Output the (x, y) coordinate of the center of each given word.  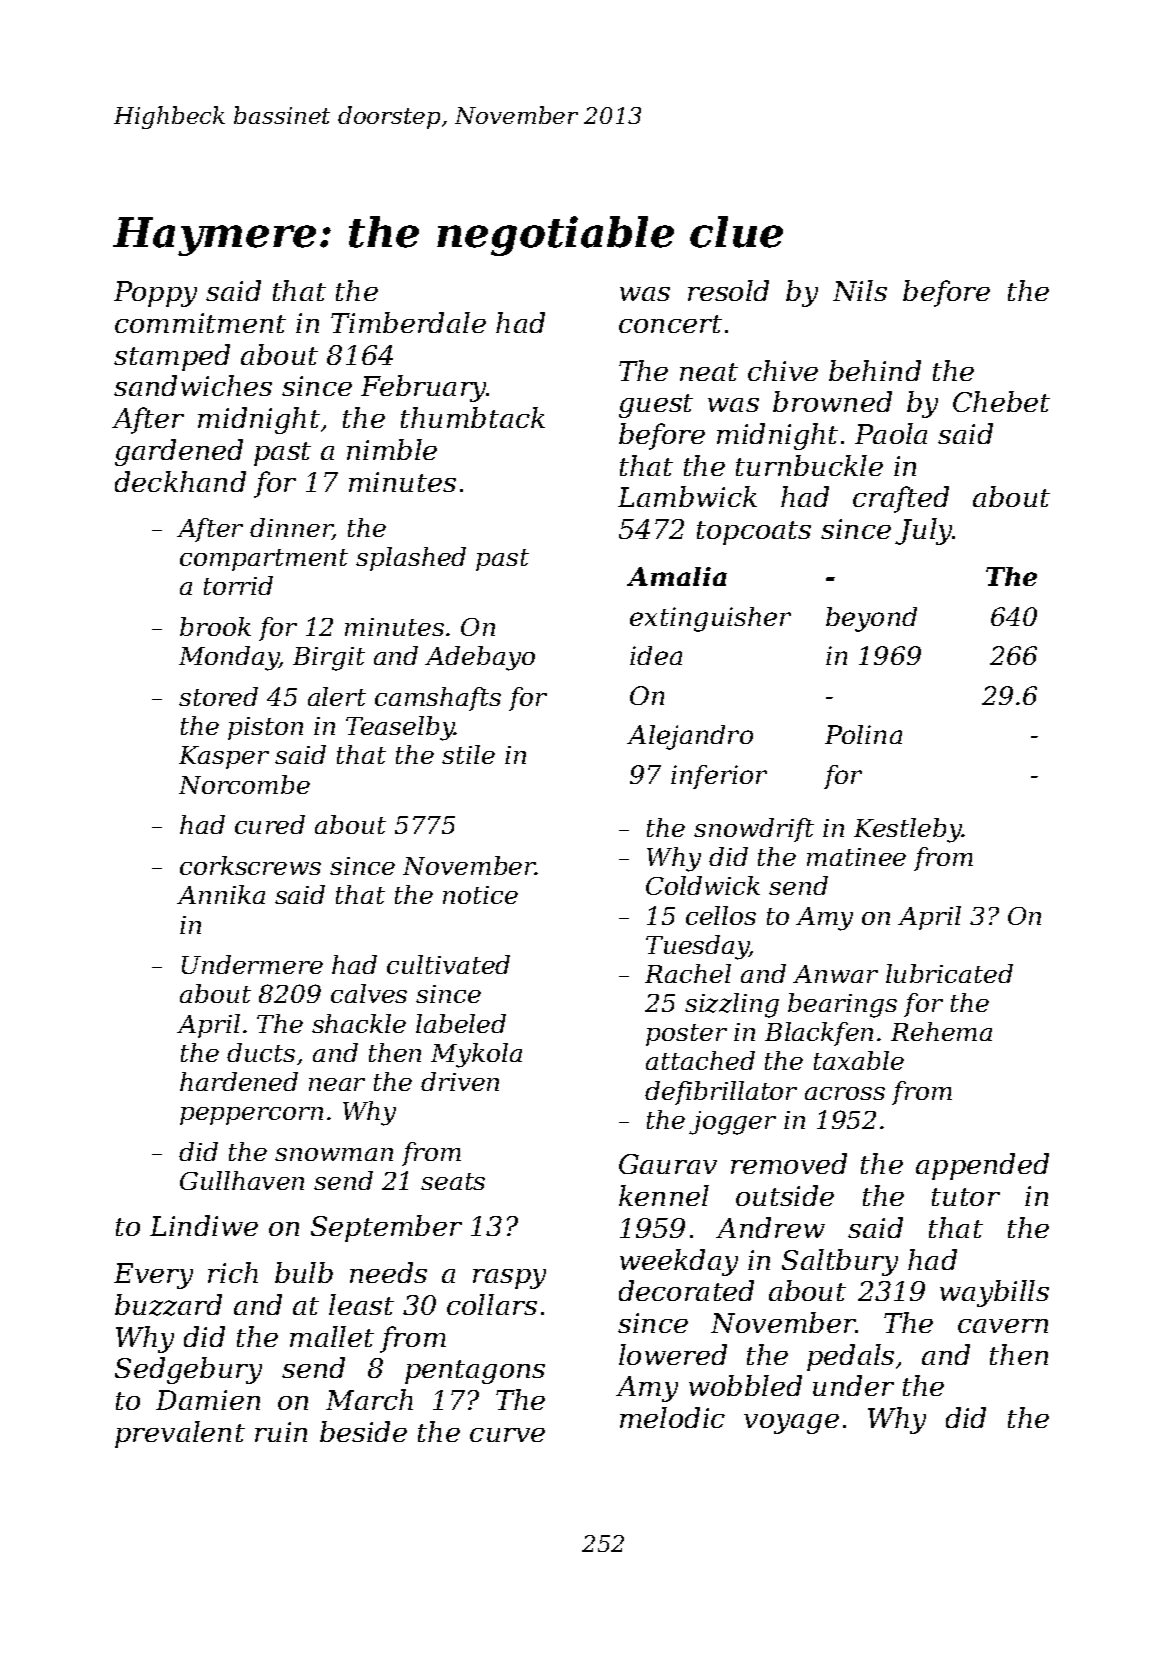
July (924, 531)
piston (265, 728)
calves (369, 993)
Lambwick (687, 496)
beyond (871, 619)
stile (468, 754)
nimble (392, 449)
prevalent (180, 1434)
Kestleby (908, 830)
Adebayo (480, 658)
